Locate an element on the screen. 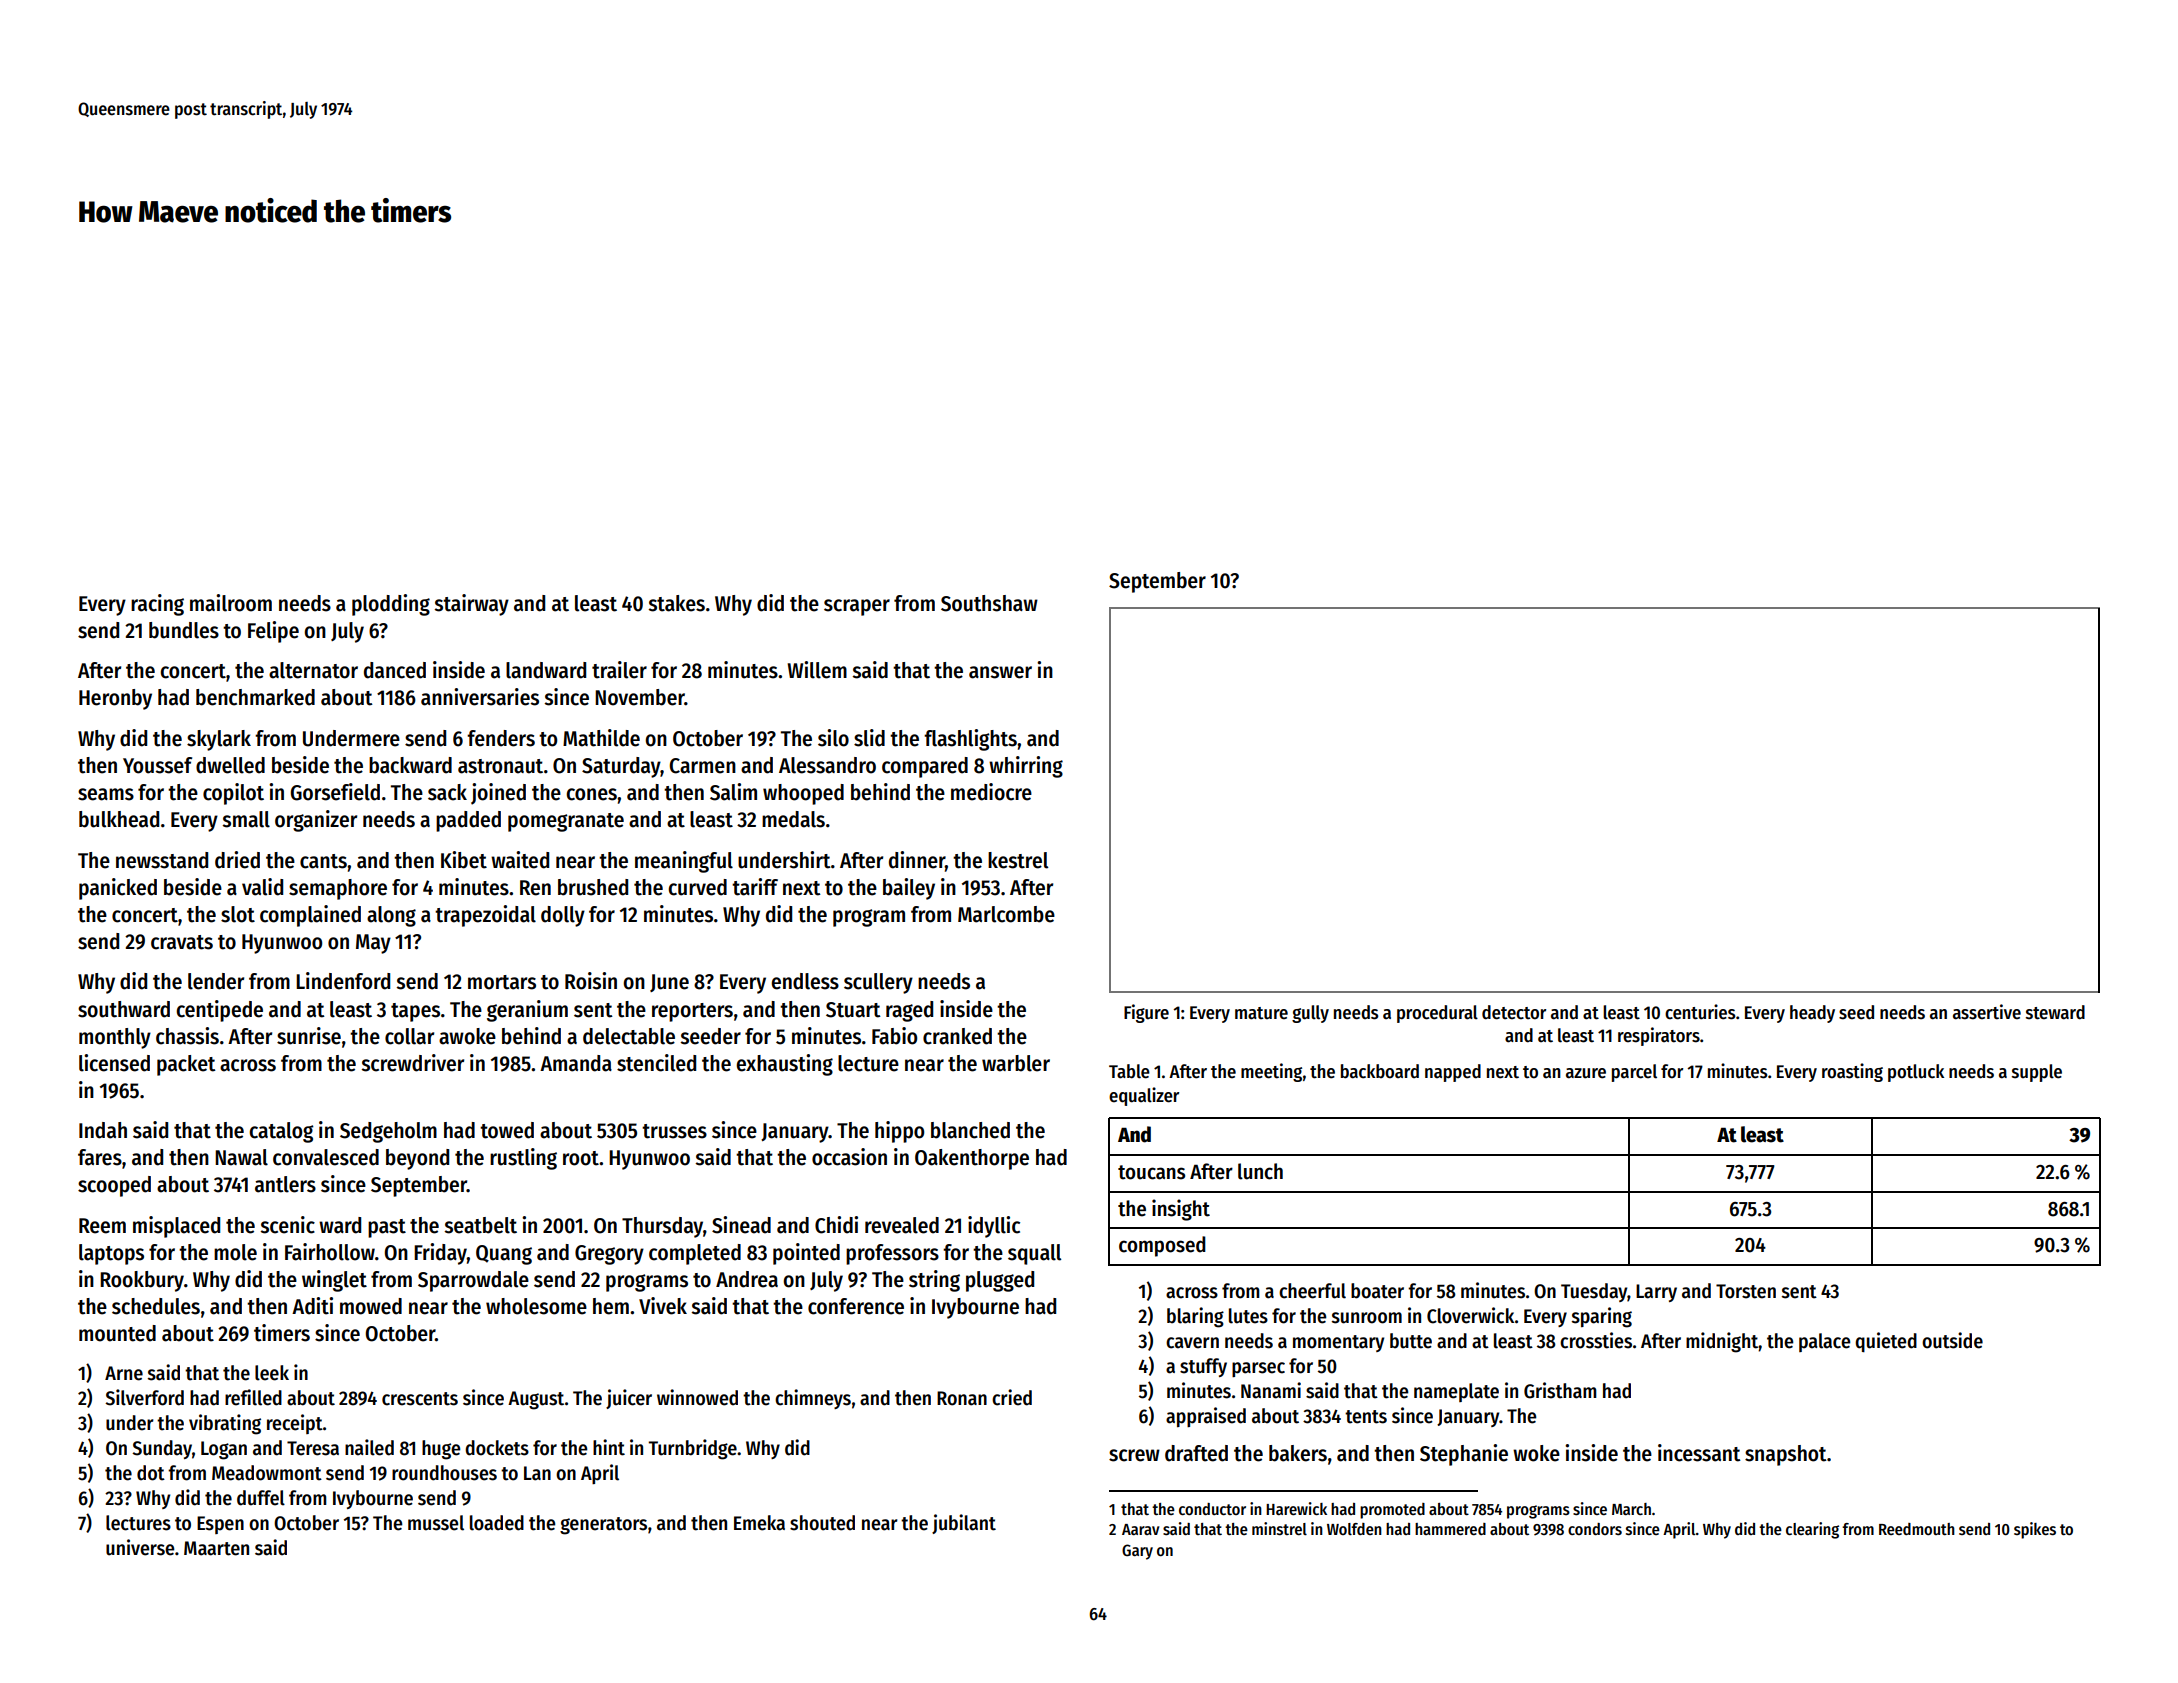  outside is located at coordinates (1952, 1340).
